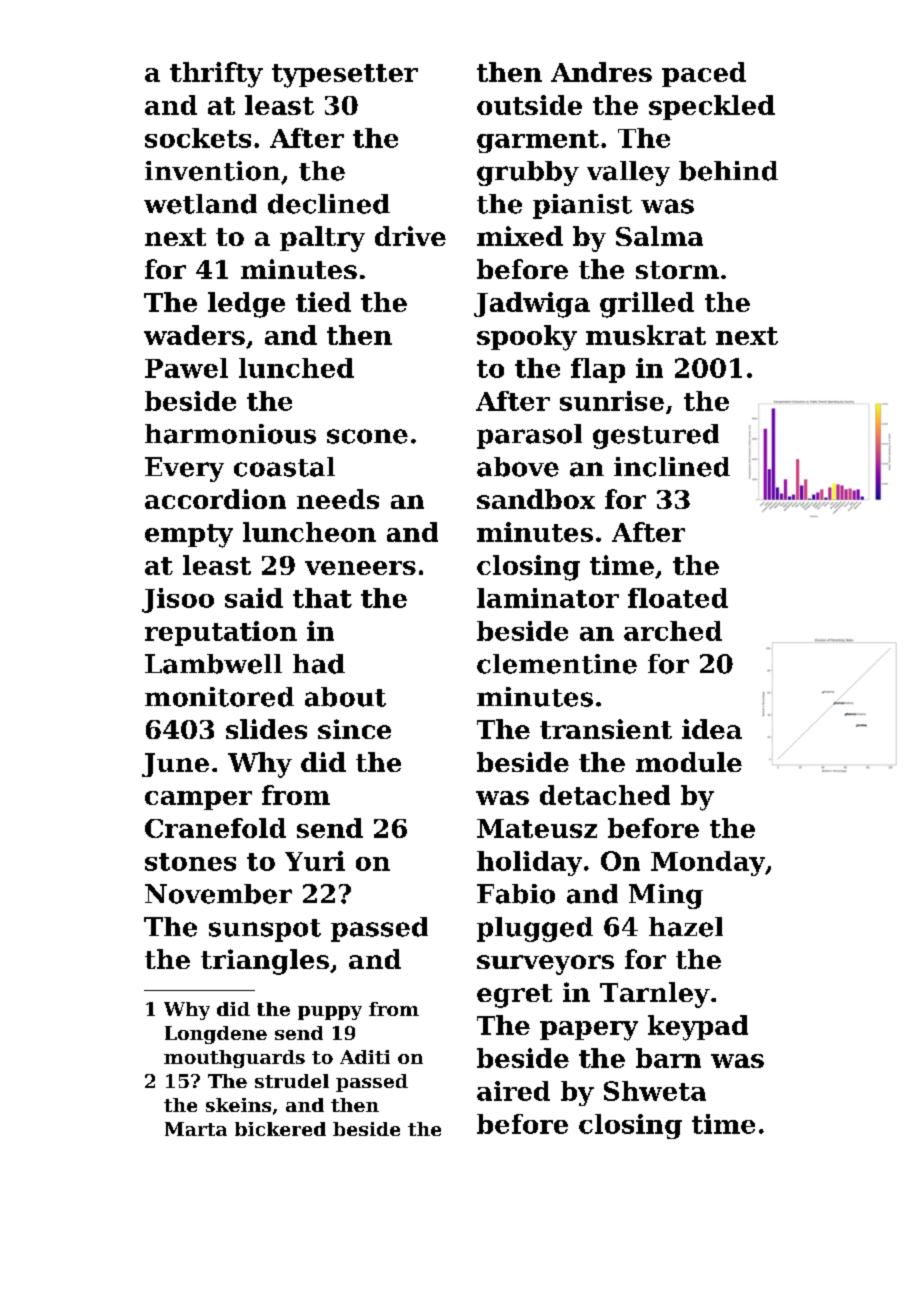 The width and height of the screenshot is (924, 1311). I want to click on thrifty, so click(216, 75).
